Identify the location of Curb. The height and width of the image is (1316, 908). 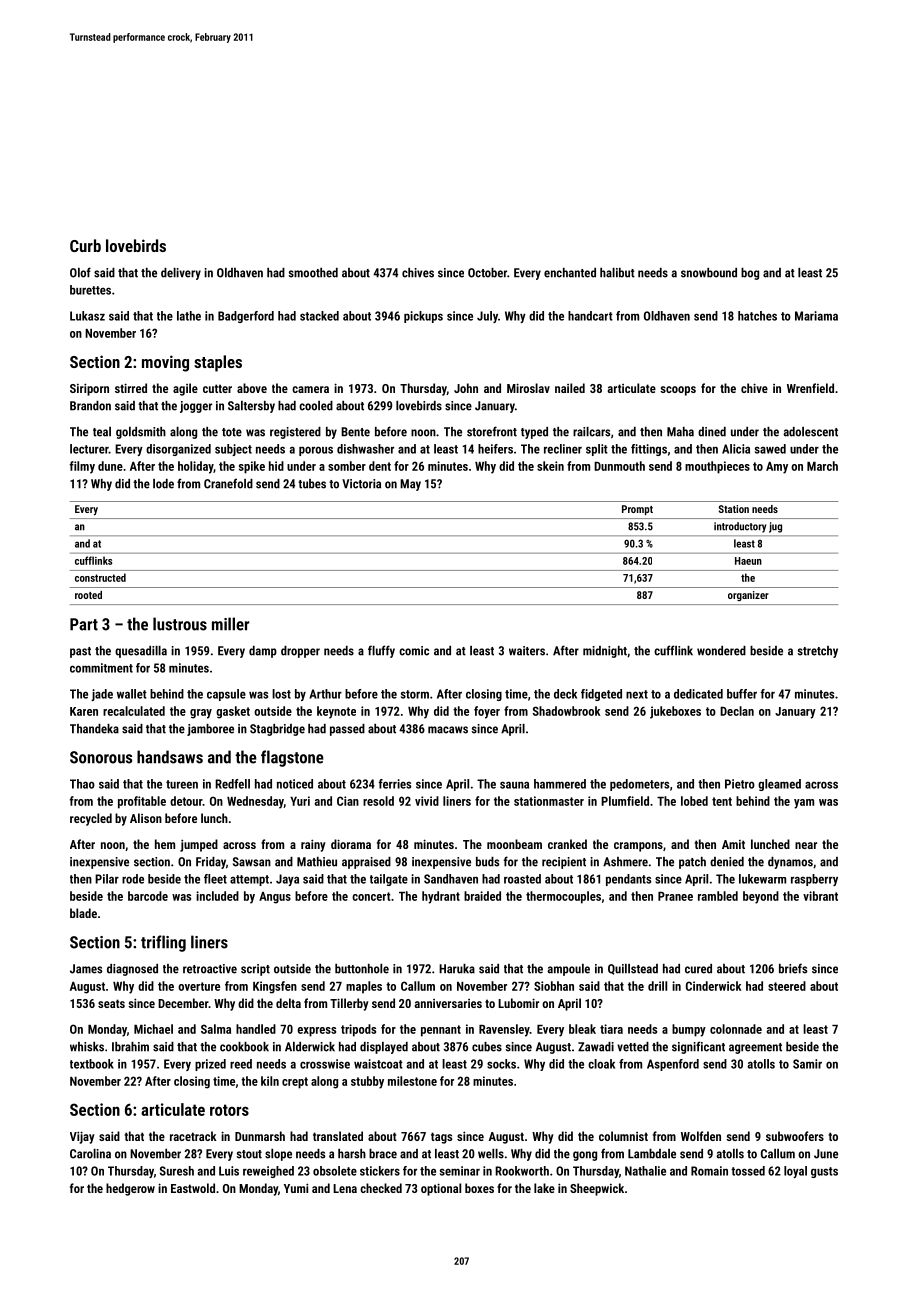
(85, 245).
